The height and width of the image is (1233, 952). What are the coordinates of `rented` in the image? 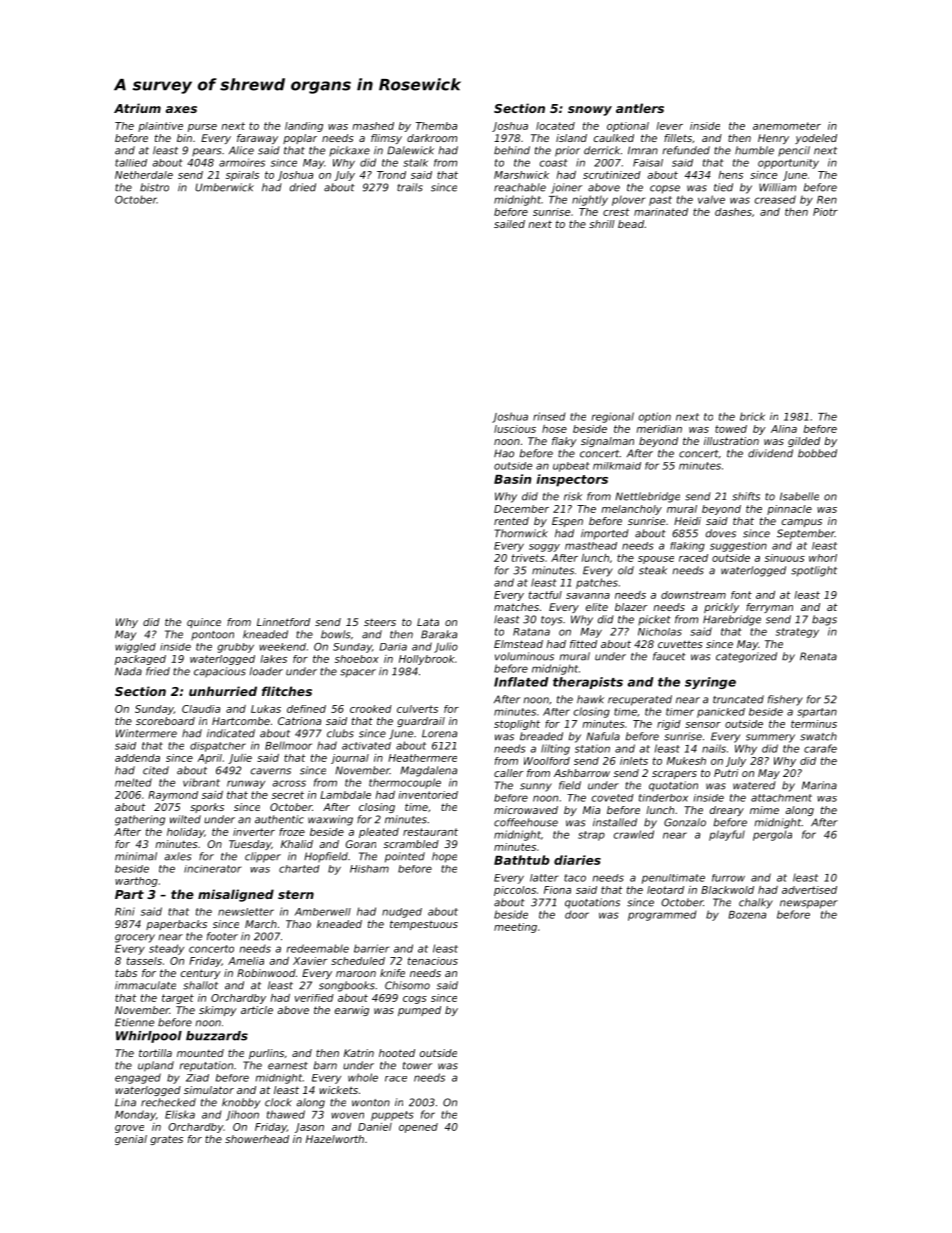 It's located at (511, 521).
